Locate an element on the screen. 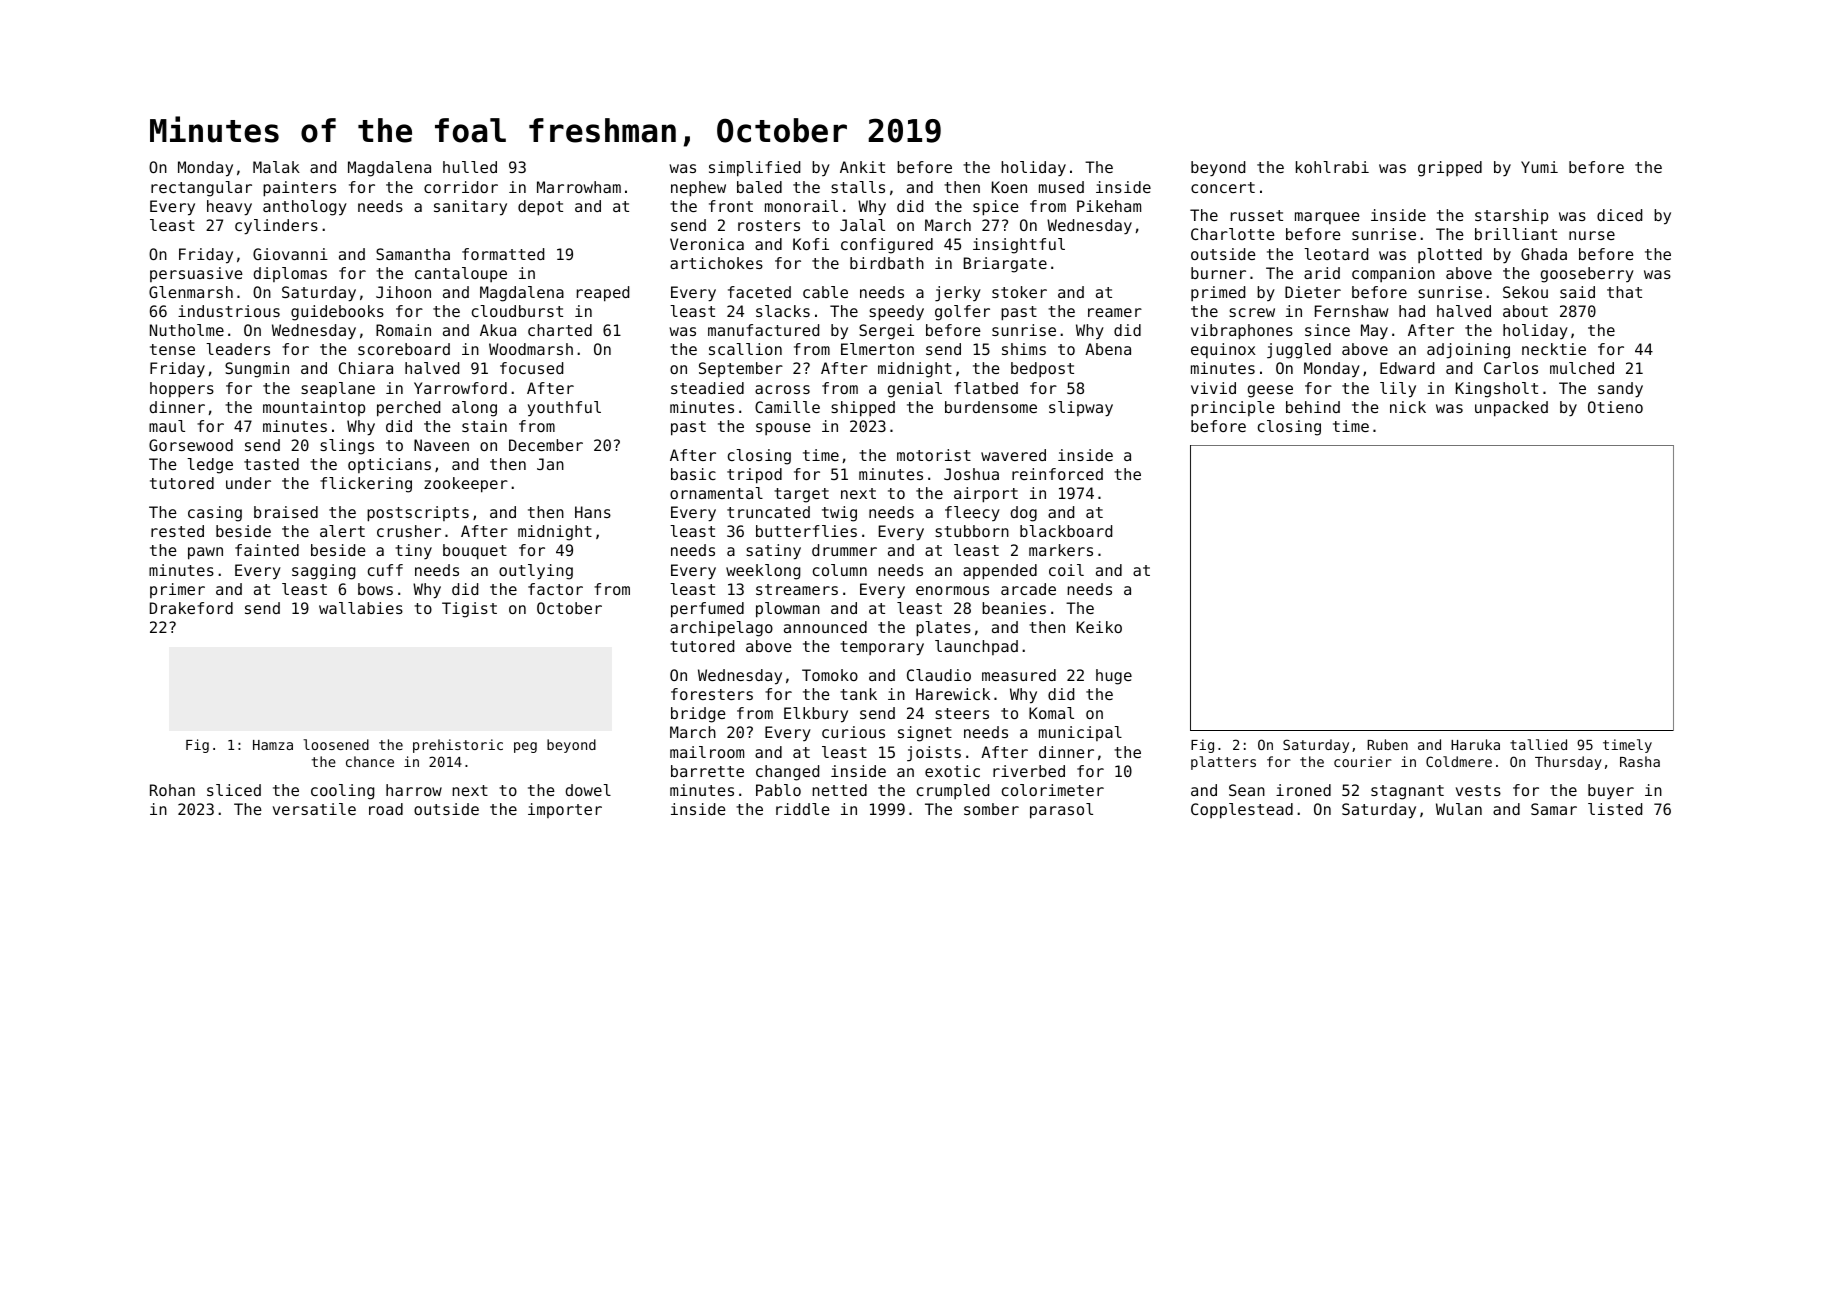  coil is located at coordinates (1066, 570).
